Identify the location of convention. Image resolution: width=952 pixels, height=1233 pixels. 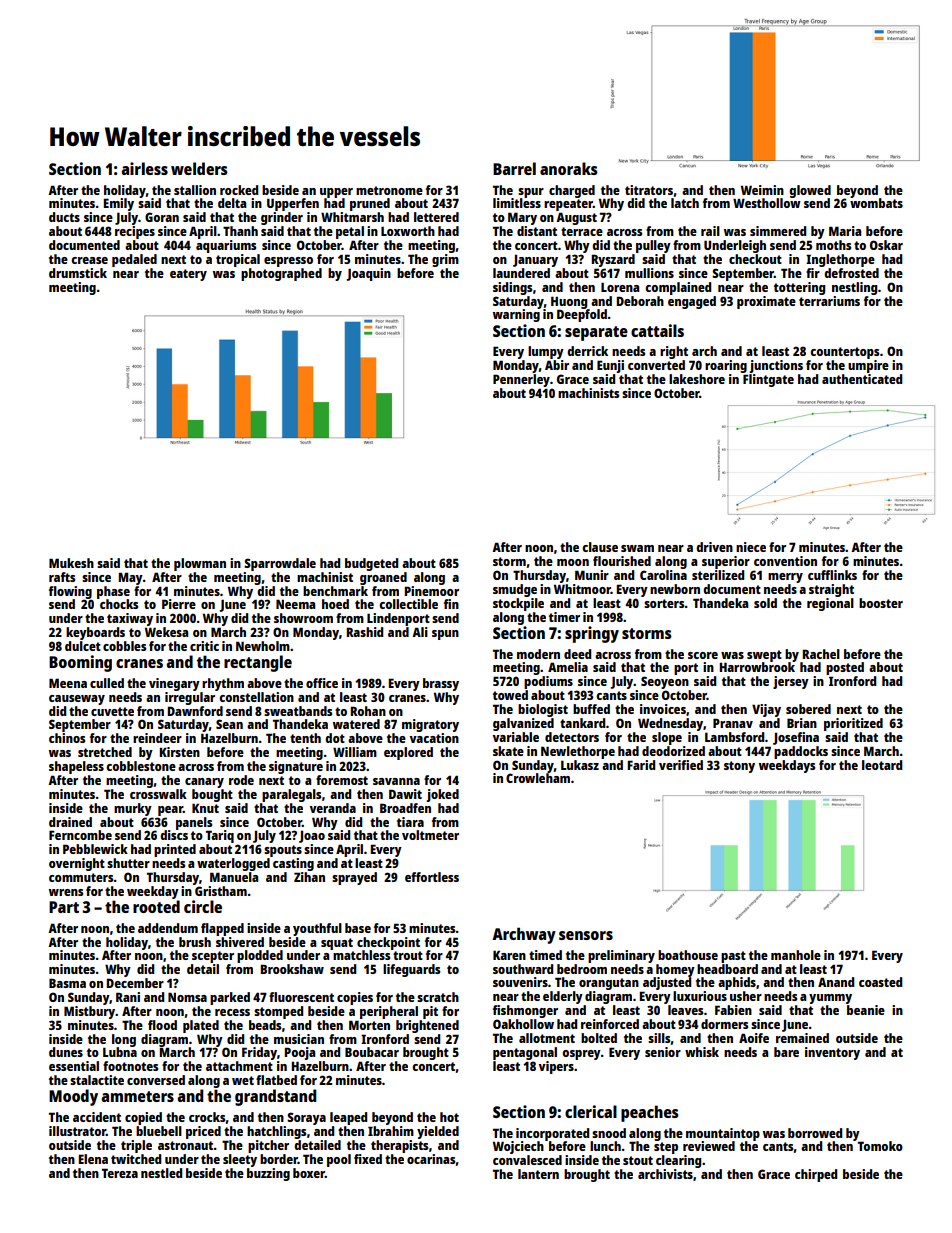
(785, 561).
